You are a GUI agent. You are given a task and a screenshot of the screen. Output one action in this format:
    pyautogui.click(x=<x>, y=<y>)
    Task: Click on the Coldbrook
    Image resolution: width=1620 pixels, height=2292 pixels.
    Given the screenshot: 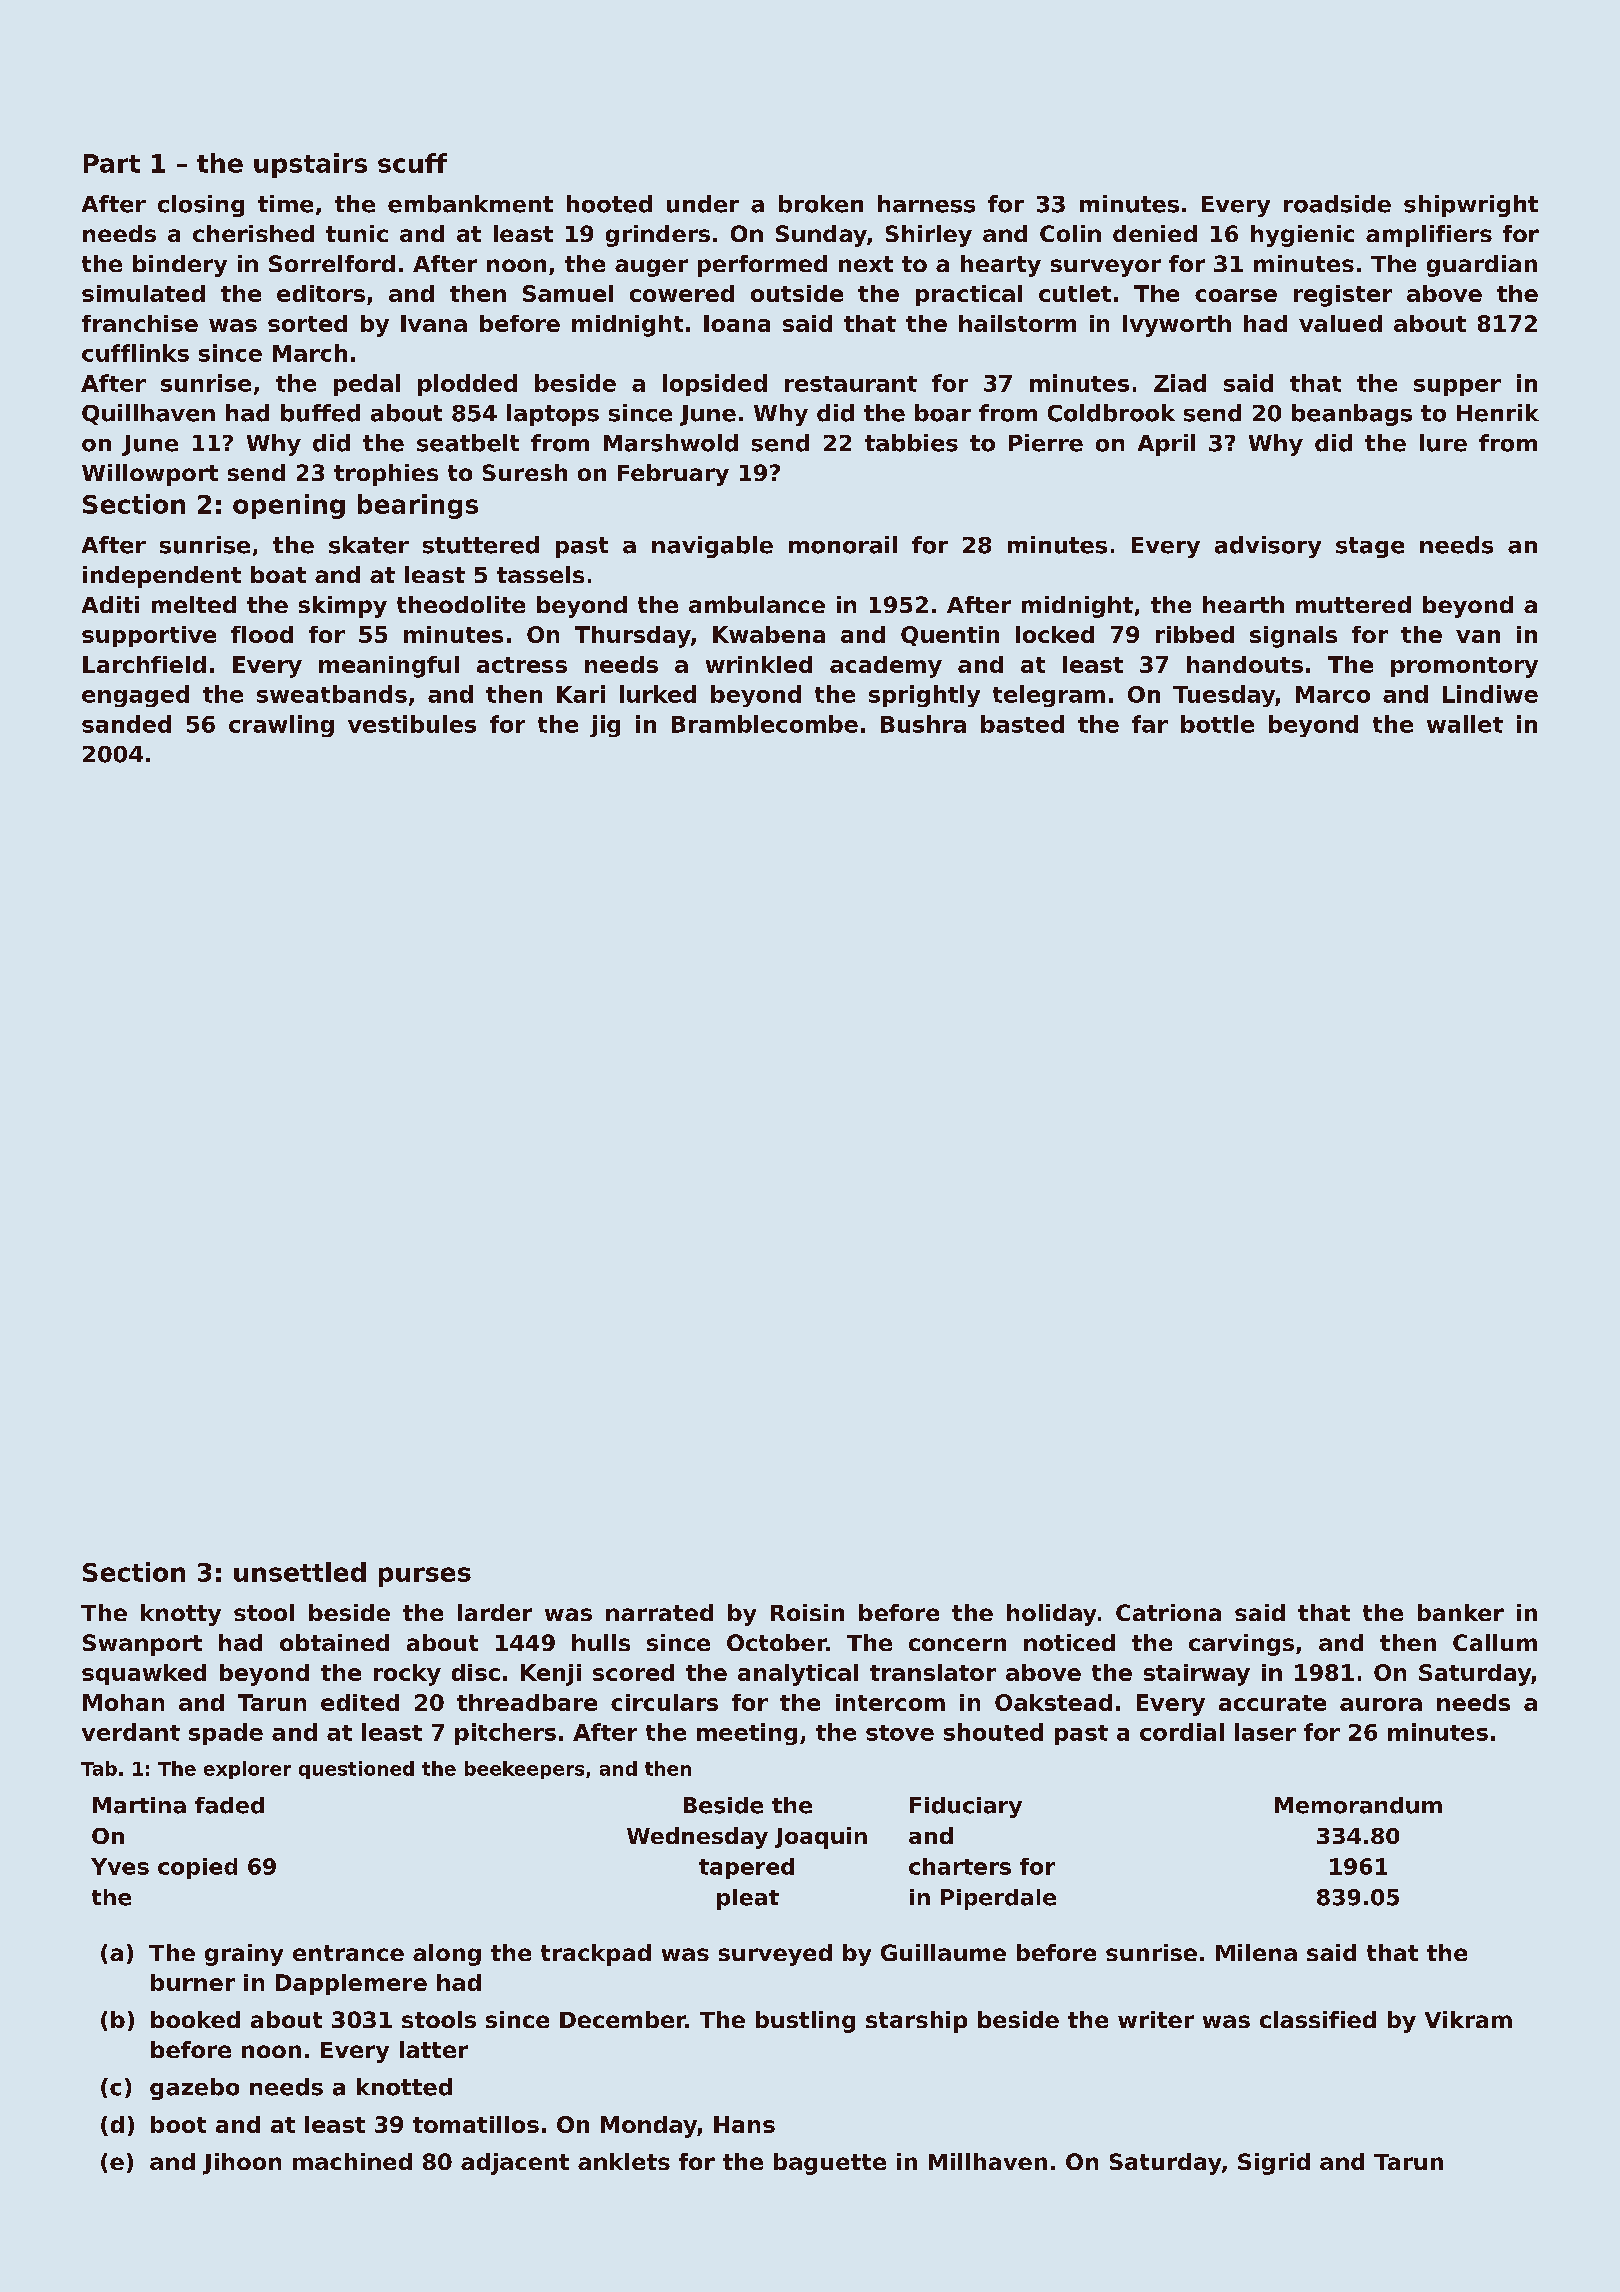 What is the action you would take?
    pyautogui.click(x=1111, y=413)
